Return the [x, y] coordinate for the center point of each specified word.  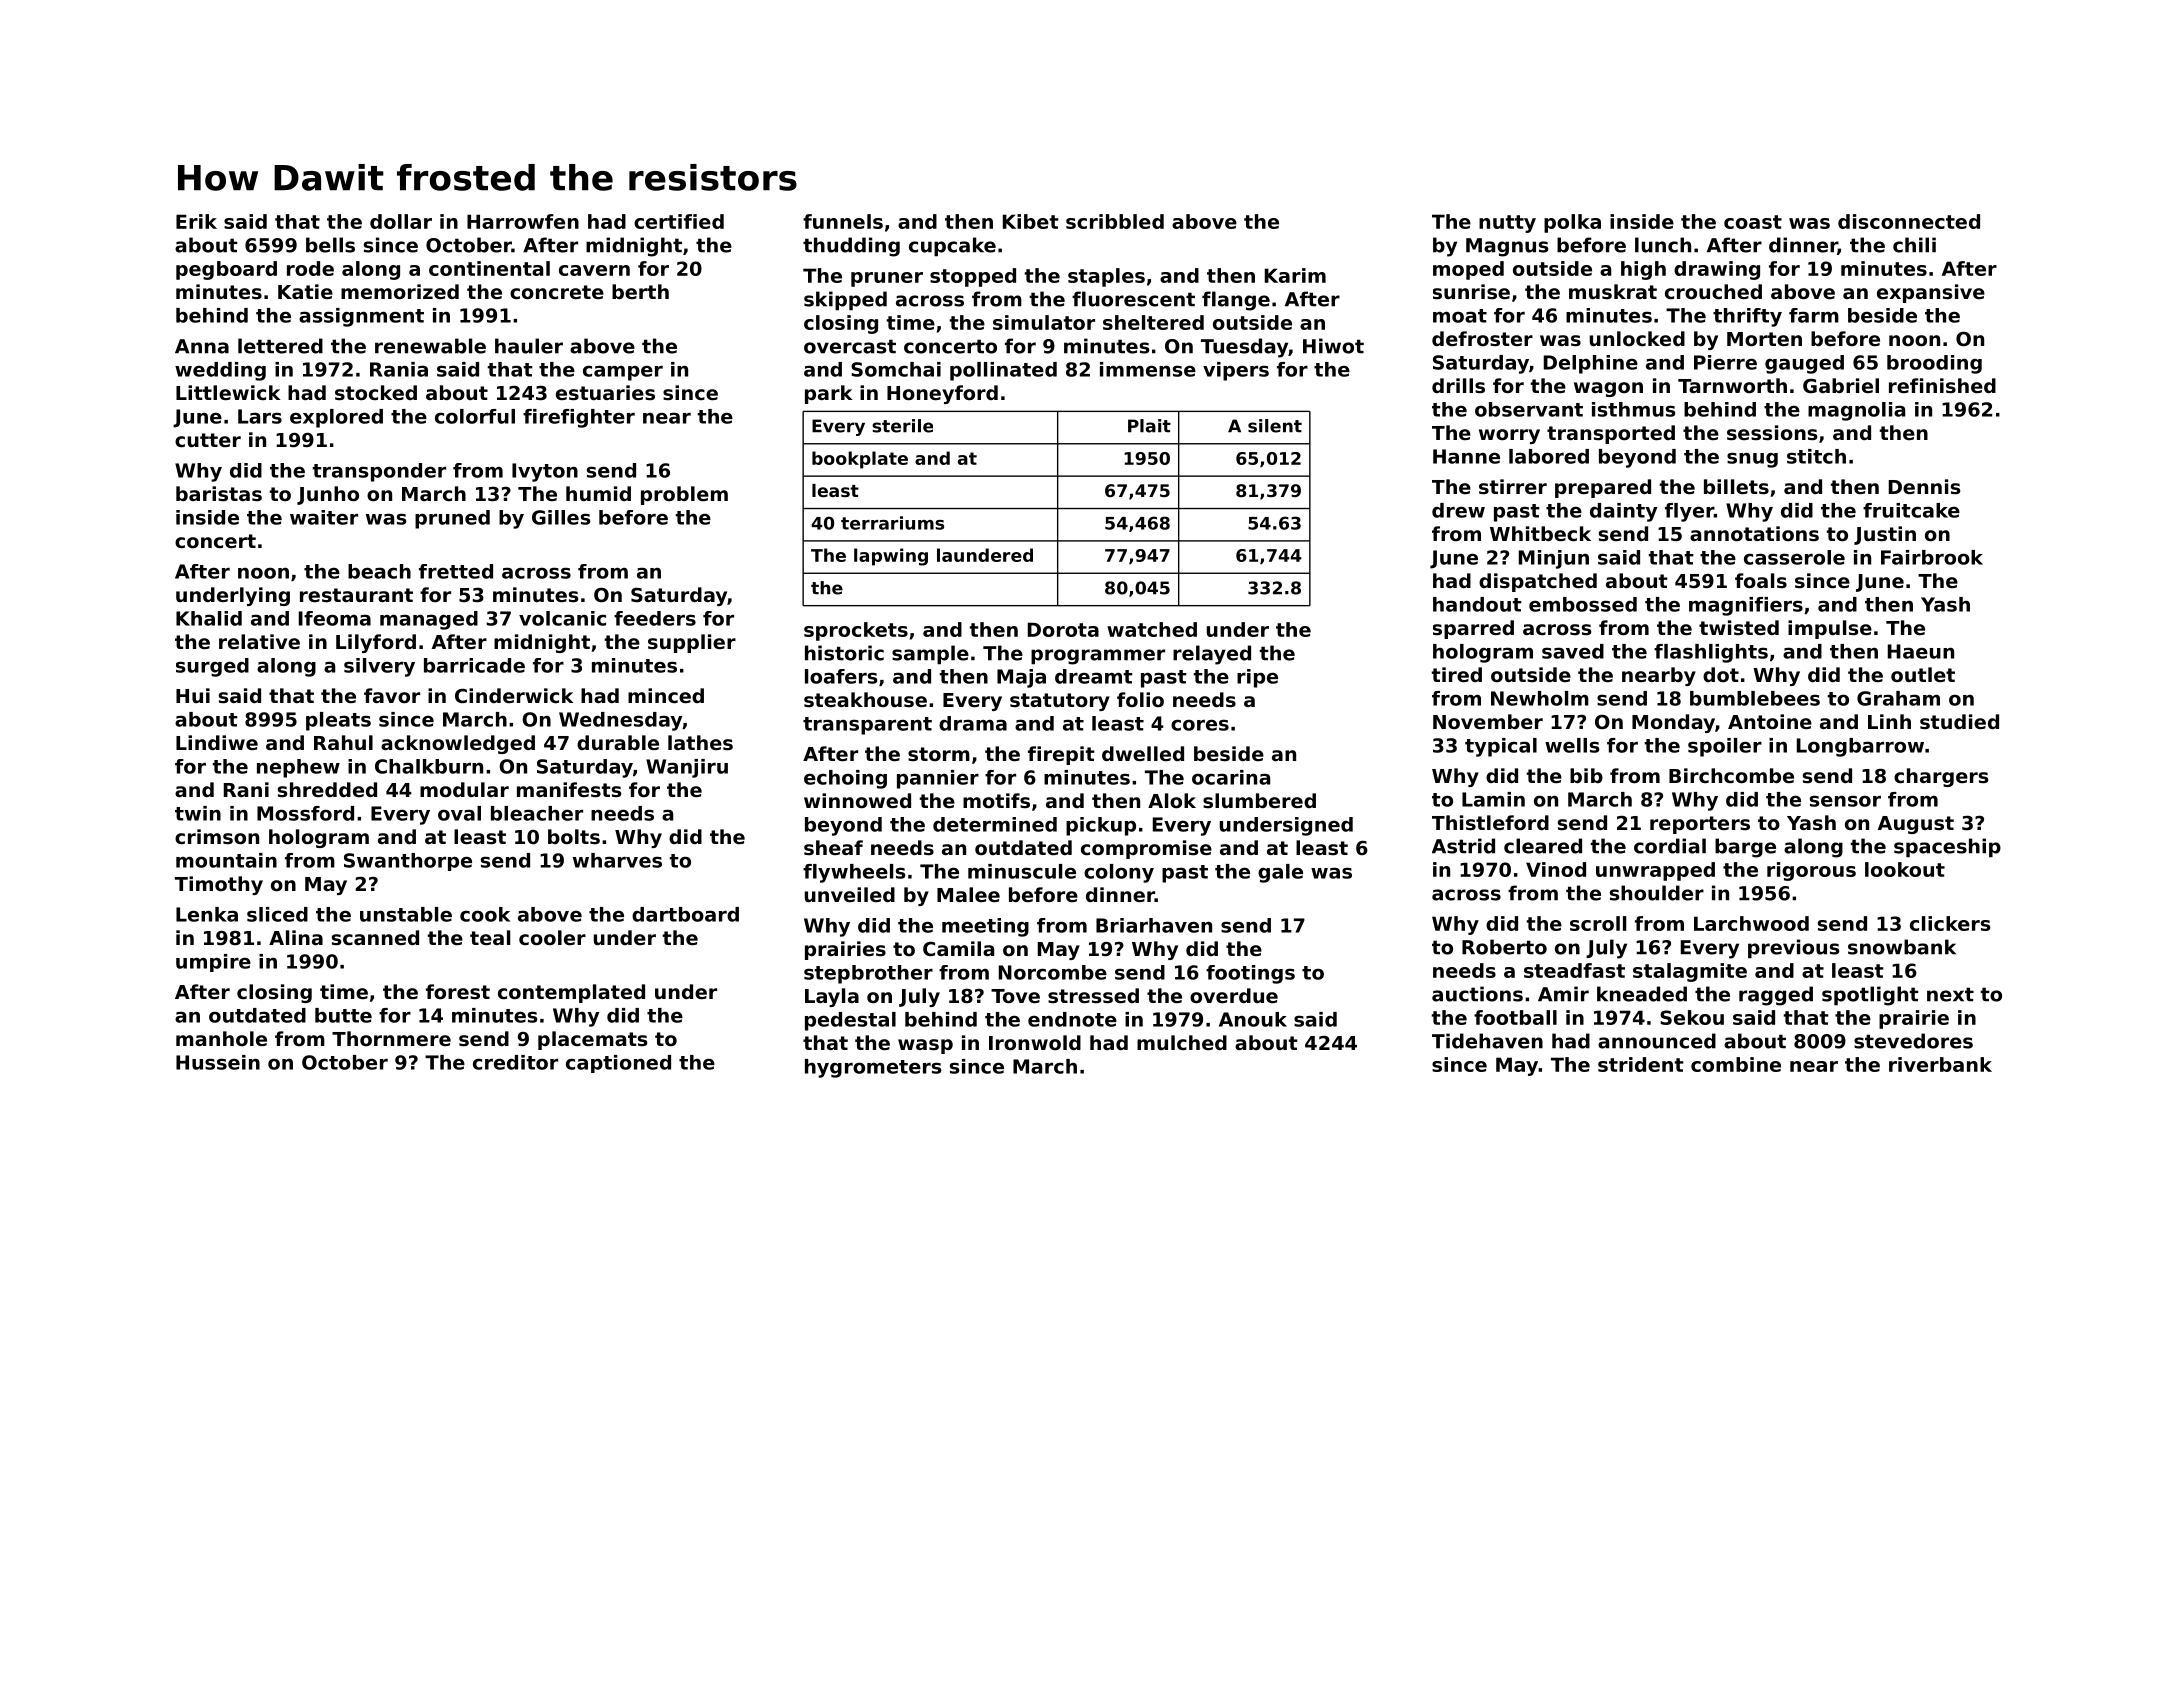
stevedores [1913, 1041]
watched [1152, 629]
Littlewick [228, 392]
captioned [618, 1064]
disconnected [1909, 221]
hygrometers [873, 1068]
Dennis [1924, 487]
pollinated [1003, 371]
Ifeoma [335, 618]
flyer [1689, 512]
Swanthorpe [408, 862]
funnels [843, 221]
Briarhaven [1154, 925]
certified [679, 221]
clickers [1950, 923]
